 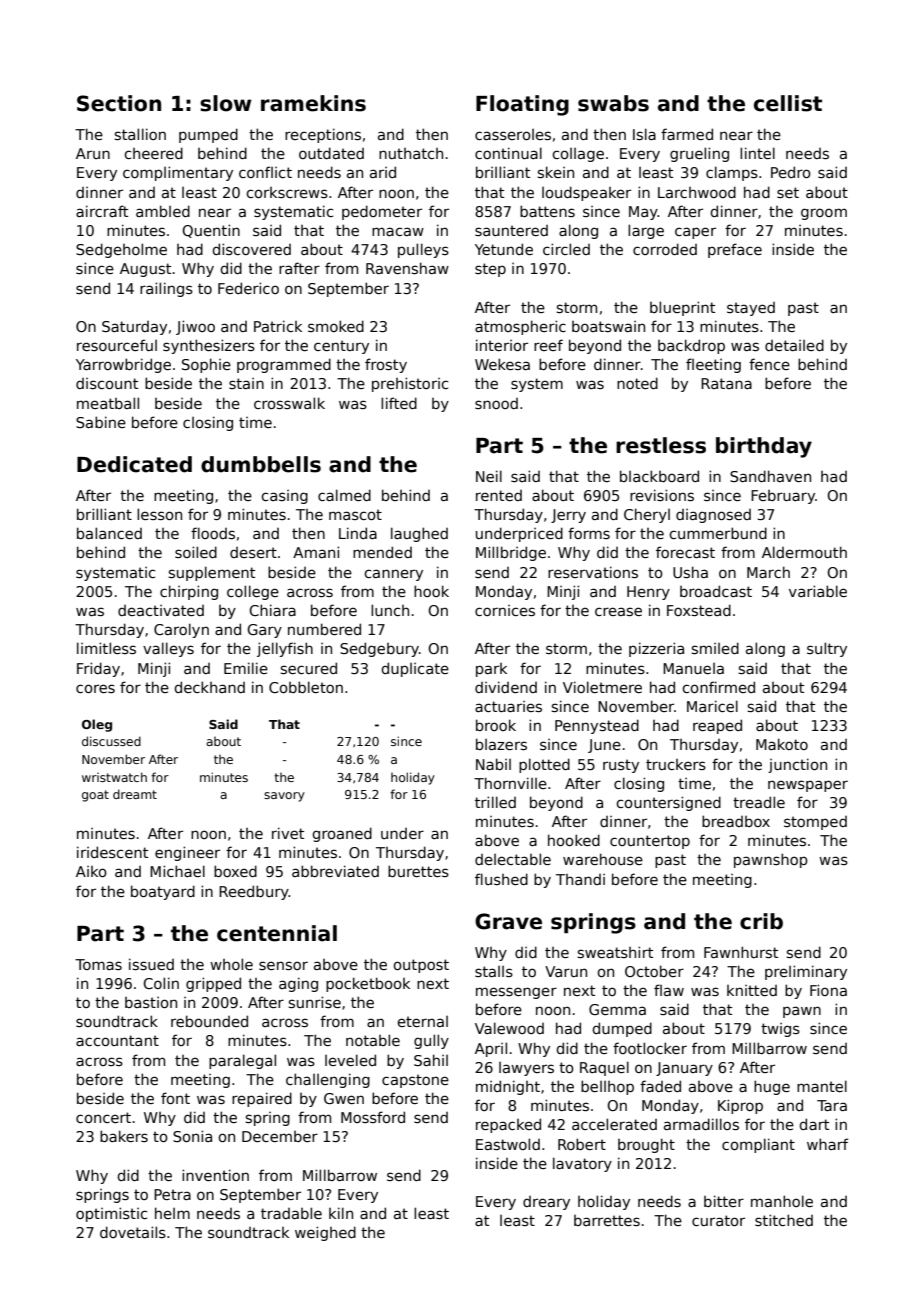 I want to click on macaw, so click(x=398, y=231).
